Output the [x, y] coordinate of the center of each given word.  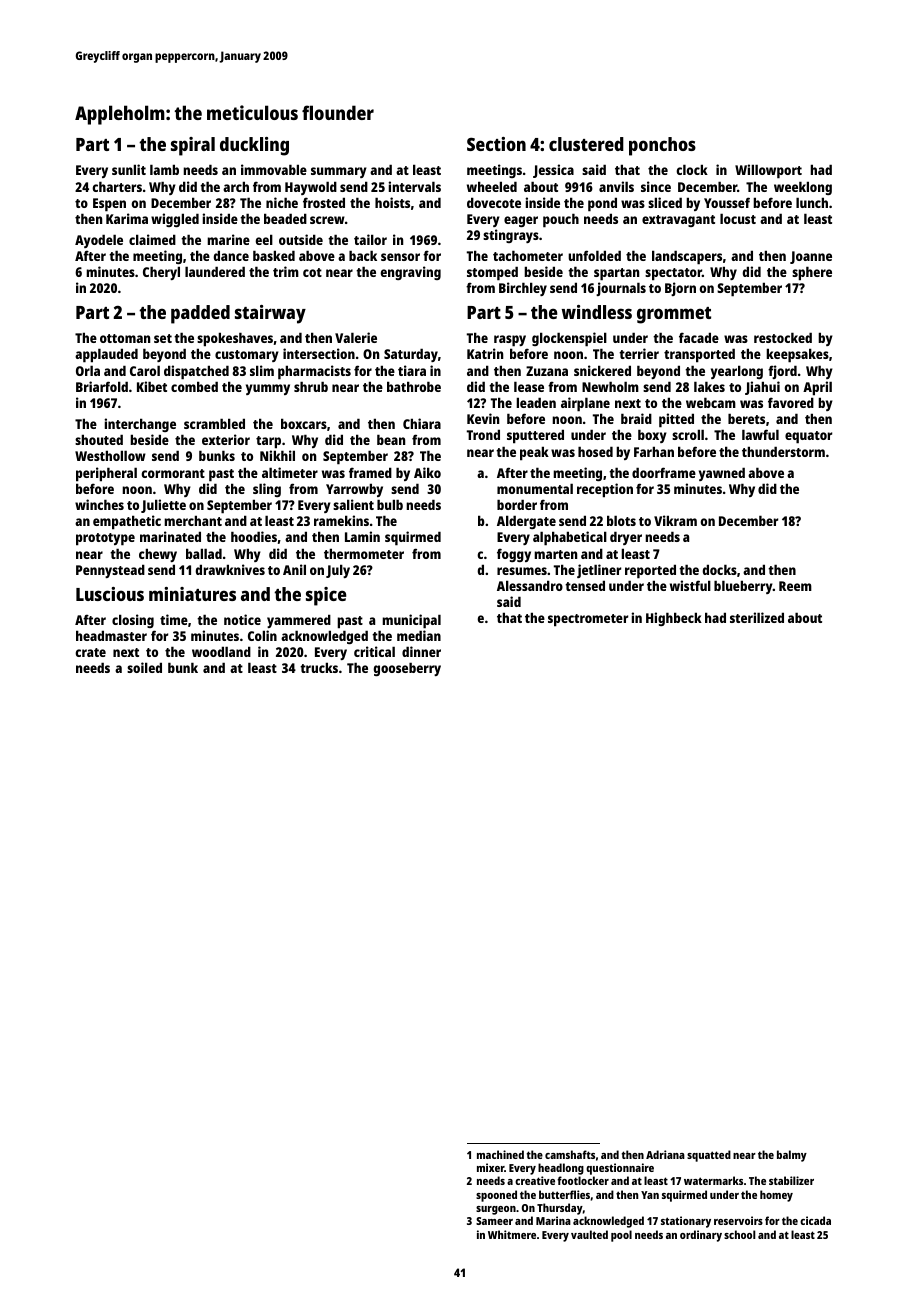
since [656, 186]
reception [605, 490]
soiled [144, 667]
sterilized [757, 617]
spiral [193, 146]
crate [90, 652]
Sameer [494, 1221]
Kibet [152, 386]
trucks [319, 667]
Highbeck [674, 619]
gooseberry [407, 669]
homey [776, 1196]
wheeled [492, 186]
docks [719, 569]
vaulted [589, 1234]
